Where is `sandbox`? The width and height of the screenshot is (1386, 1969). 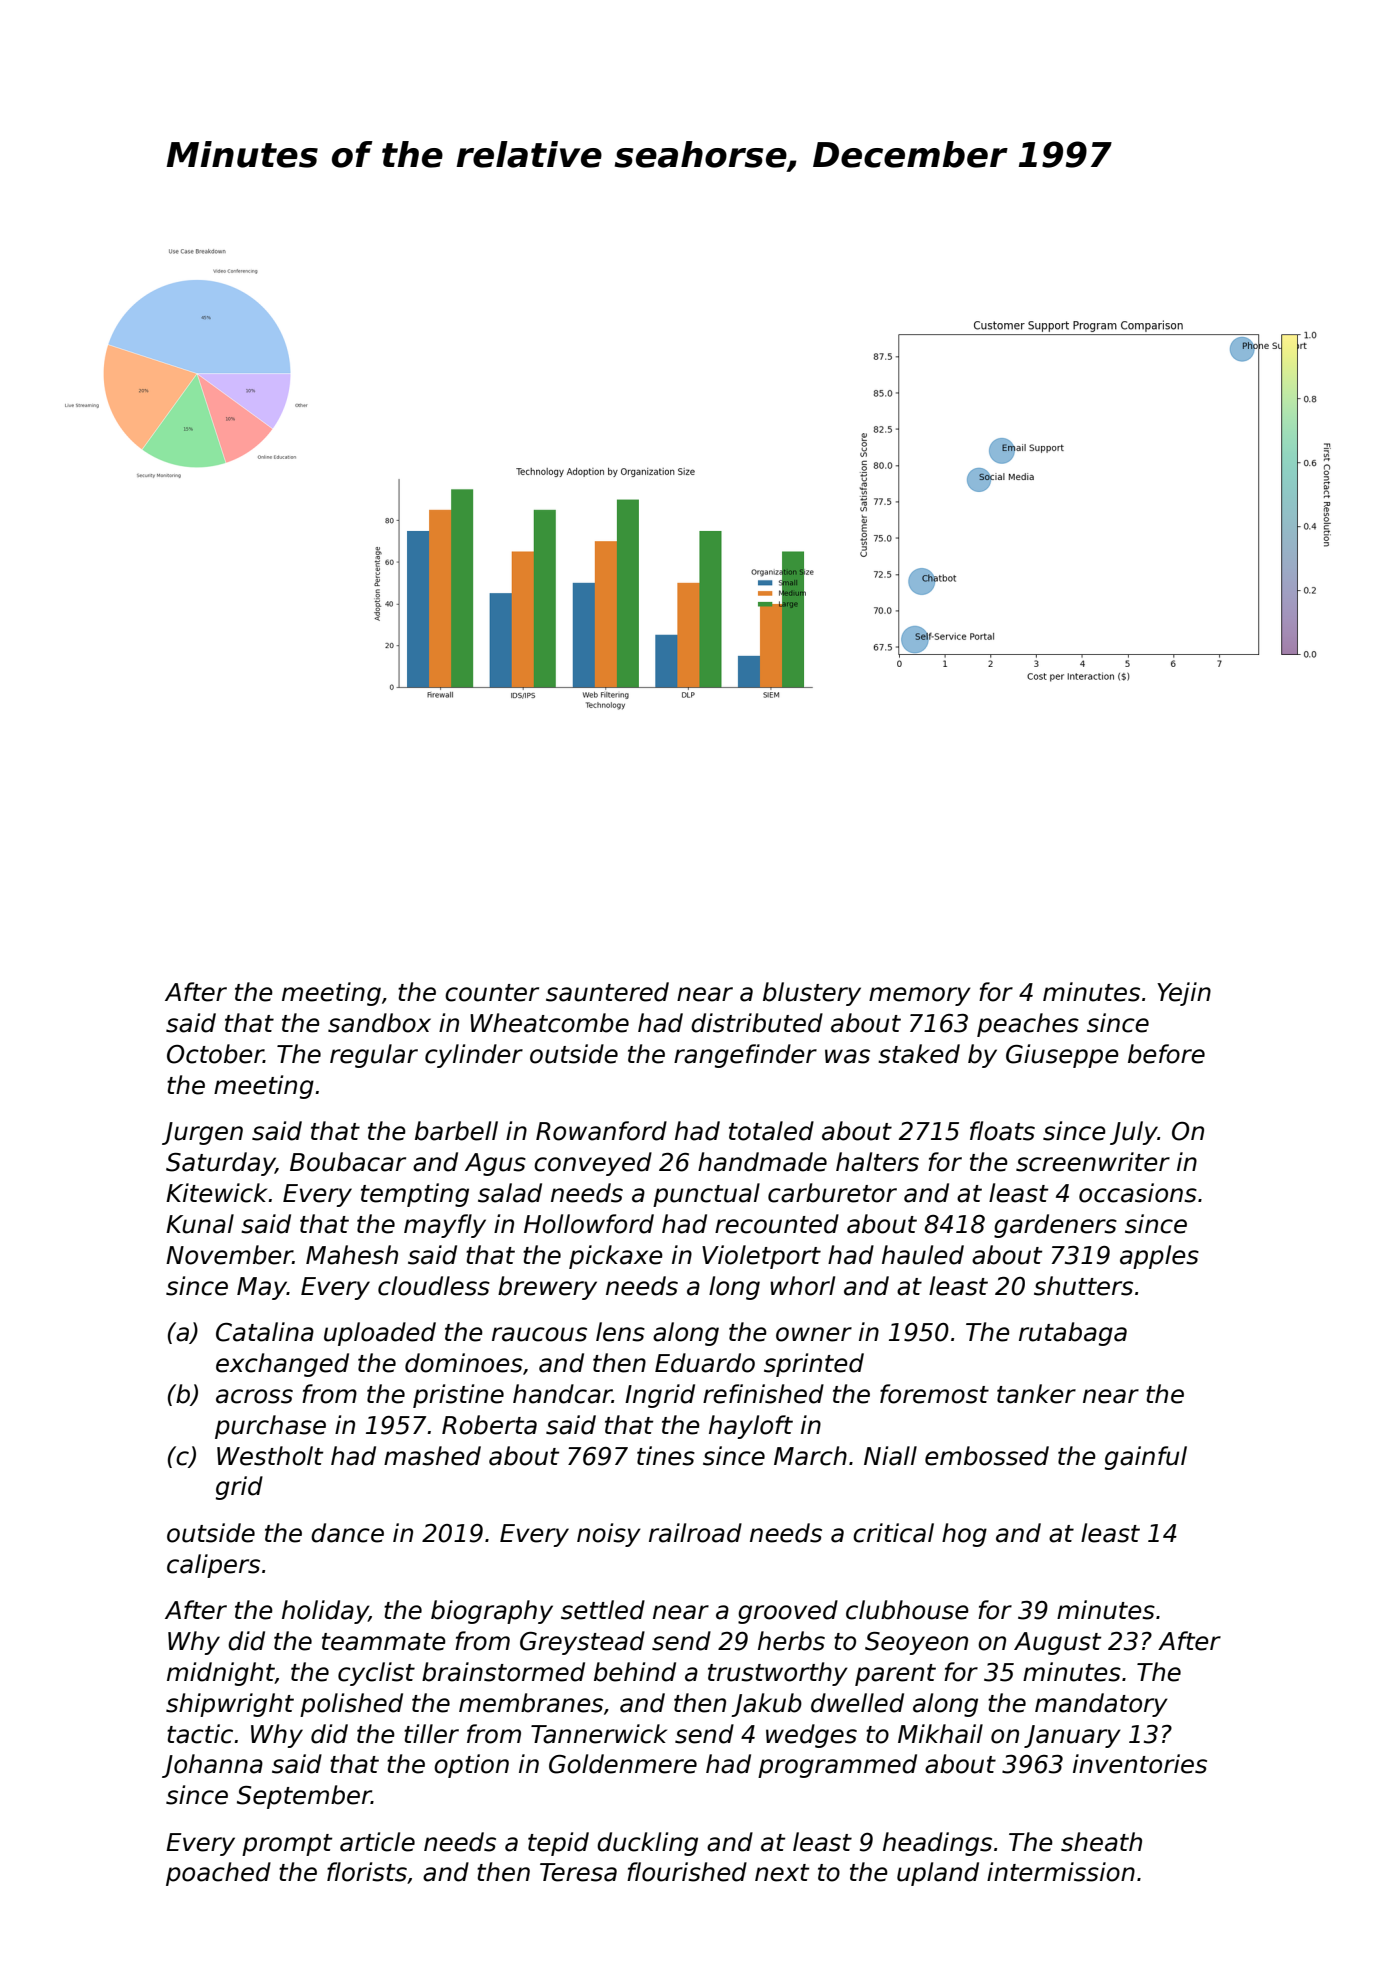
sandbox is located at coordinates (379, 1023).
